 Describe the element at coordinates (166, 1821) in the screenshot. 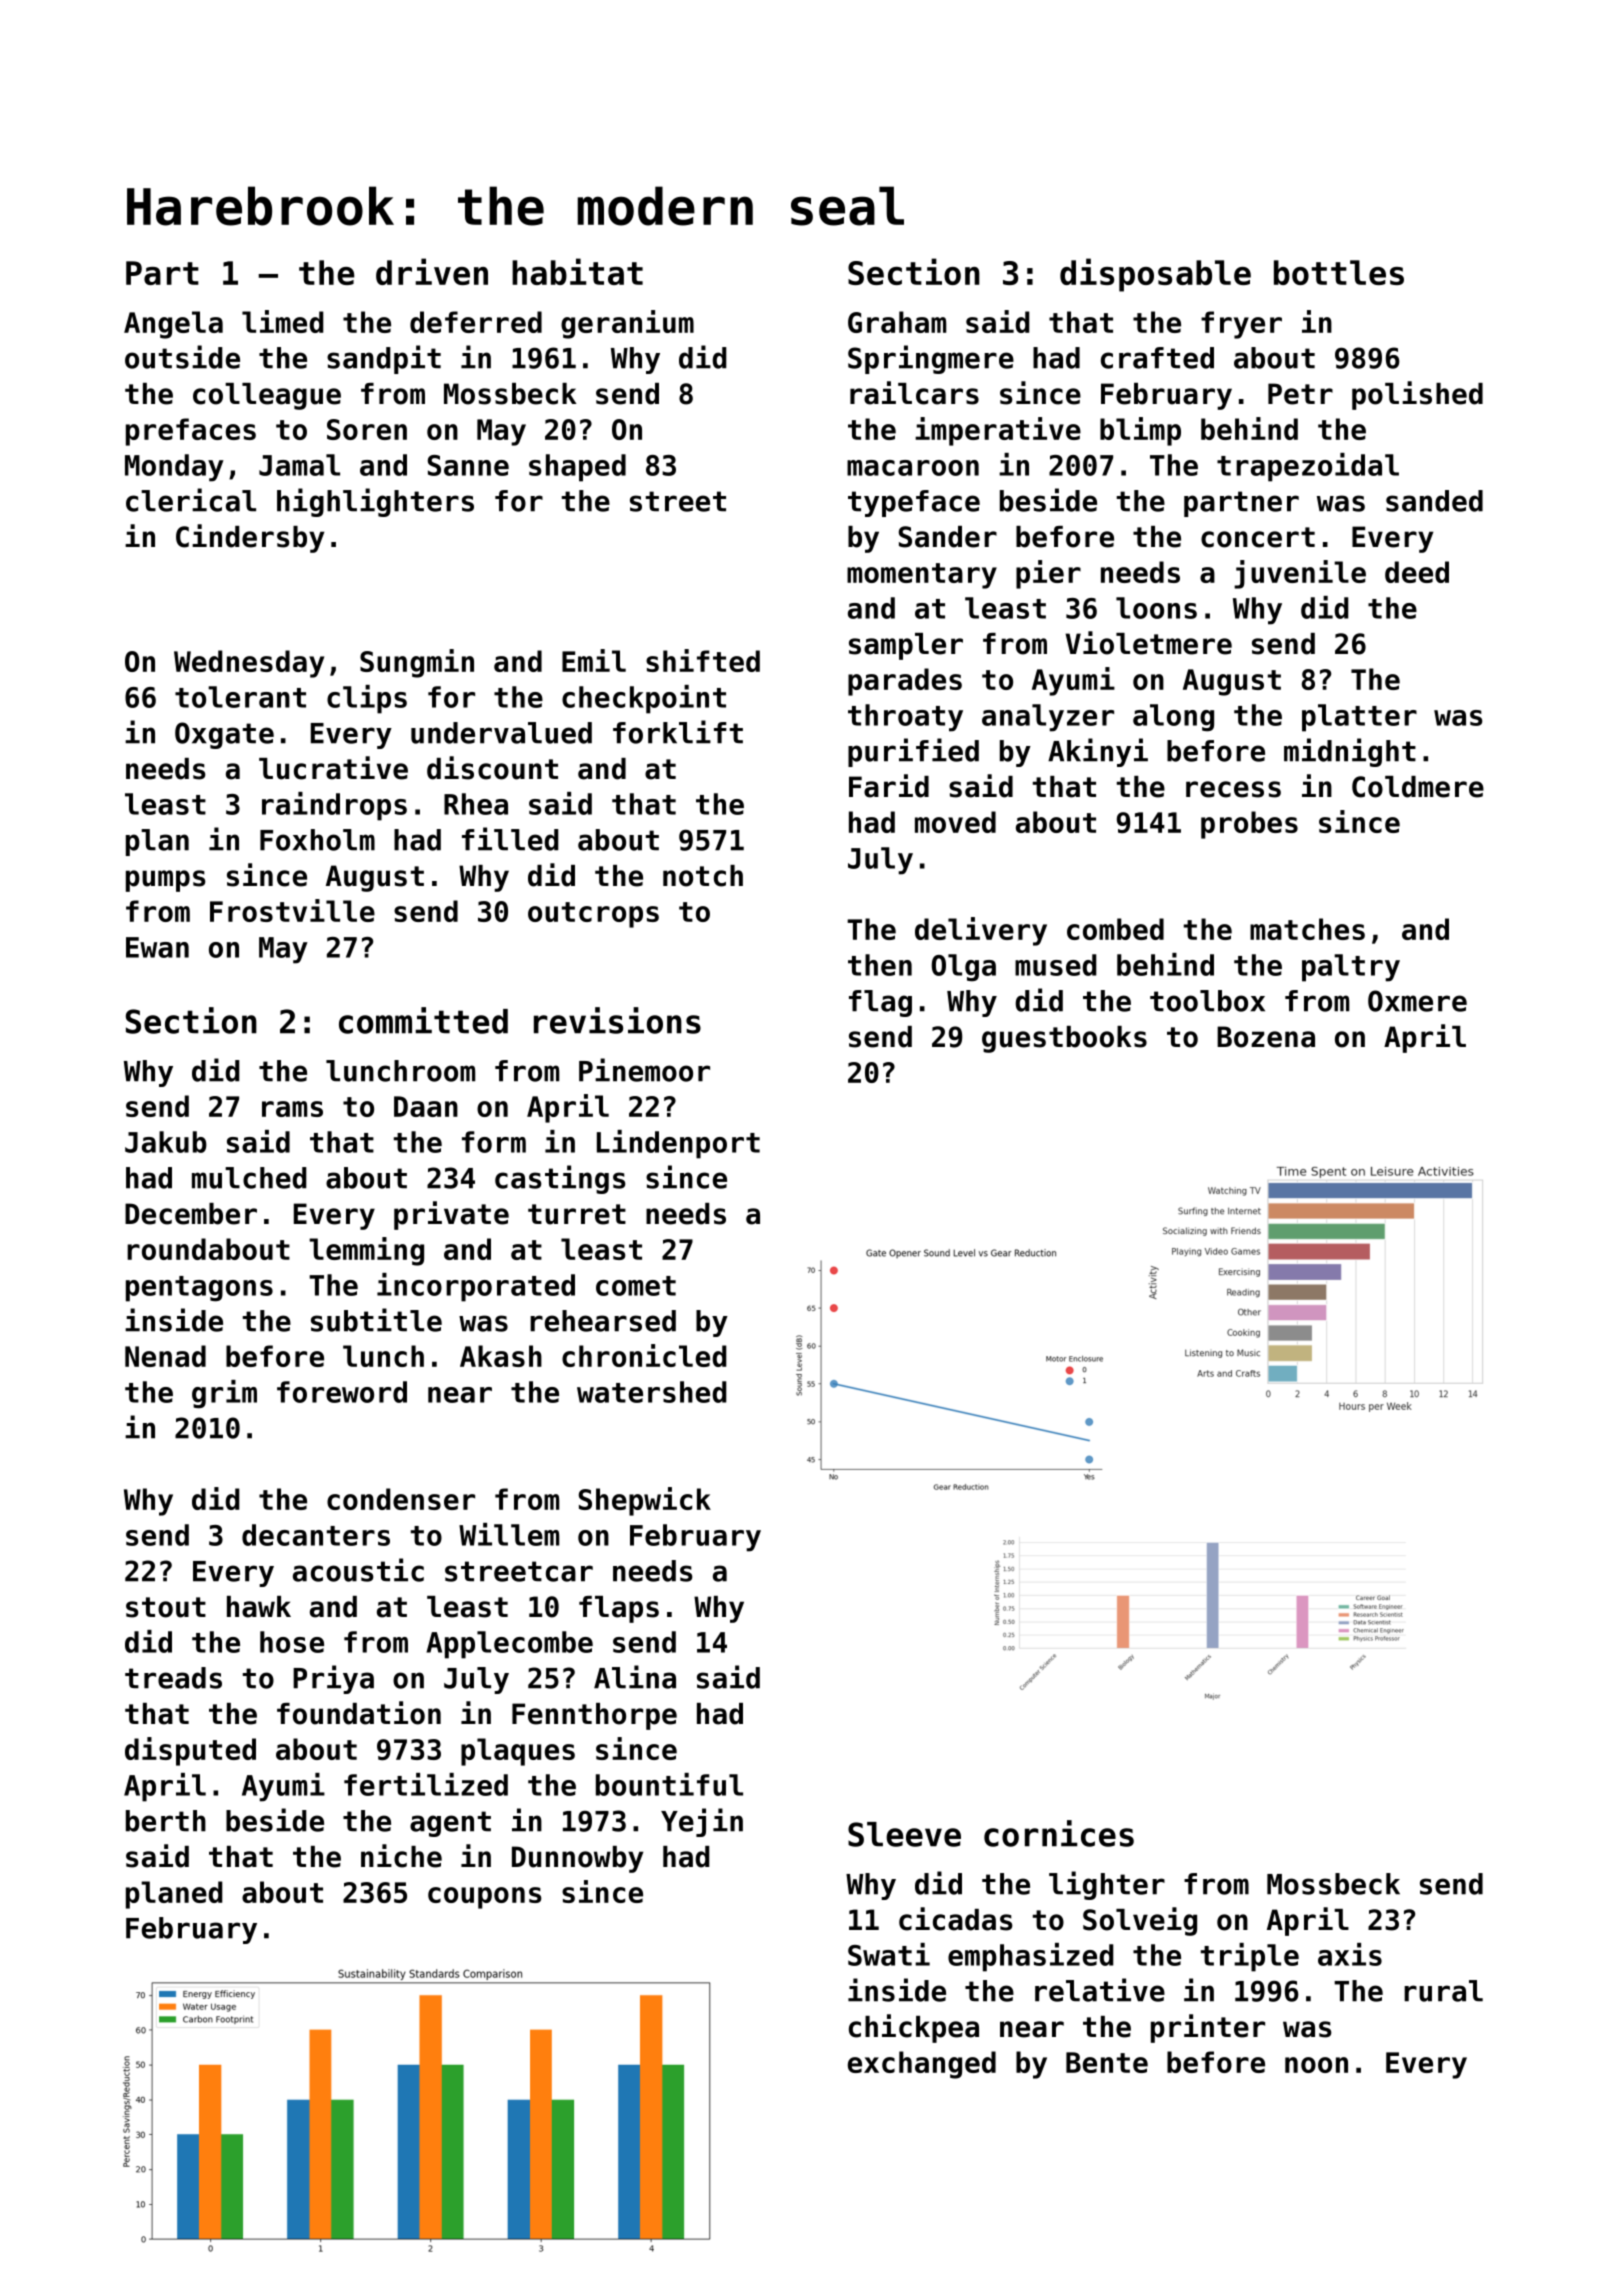

I see `berth` at that location.
